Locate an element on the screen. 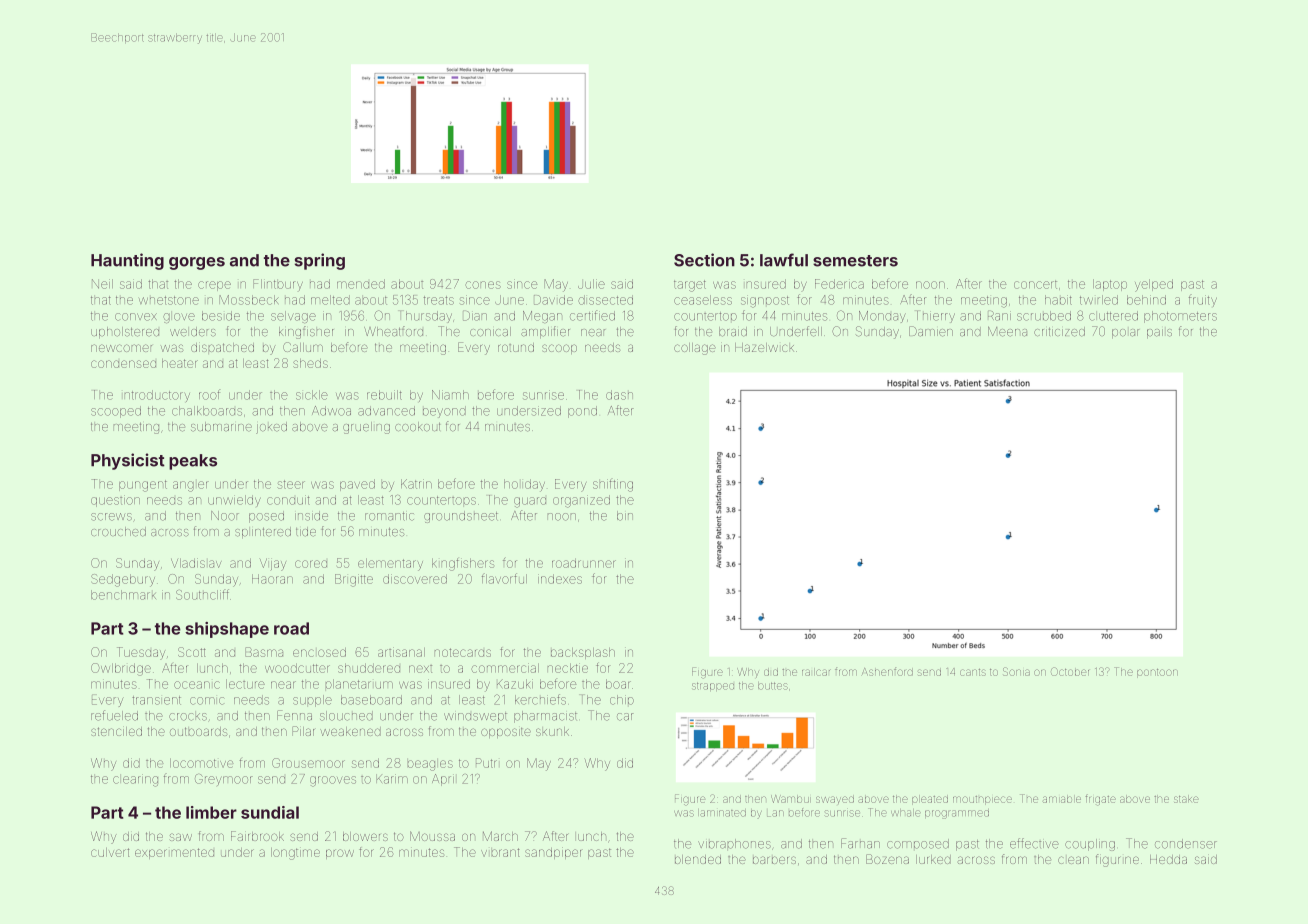  Sonia is located at coordinates (1016, 671).
